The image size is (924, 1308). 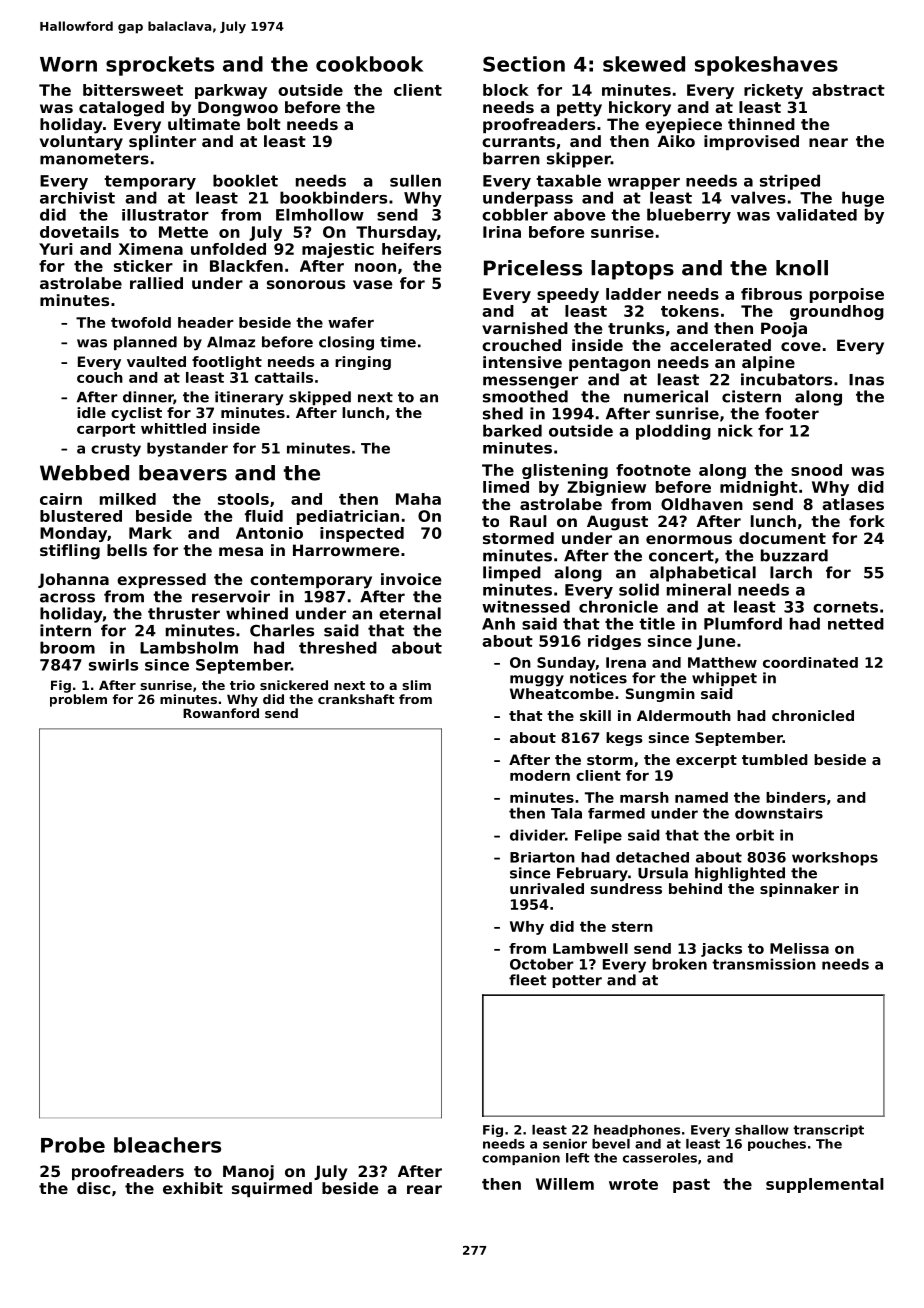 I want to click on squirmed, so click(x=272, y=1189).
